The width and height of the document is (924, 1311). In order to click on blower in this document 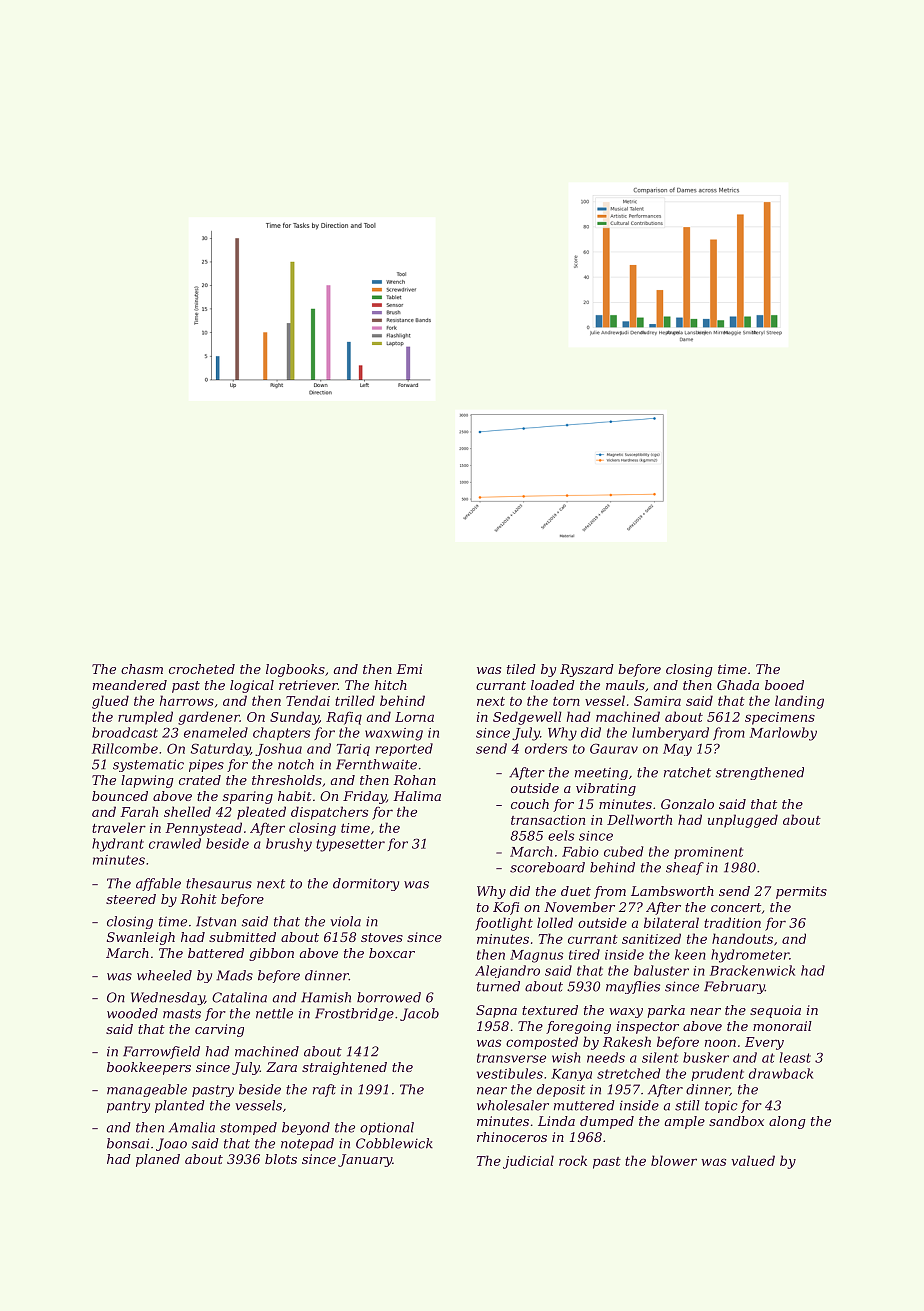, I will do `click(674, 1160)`.
